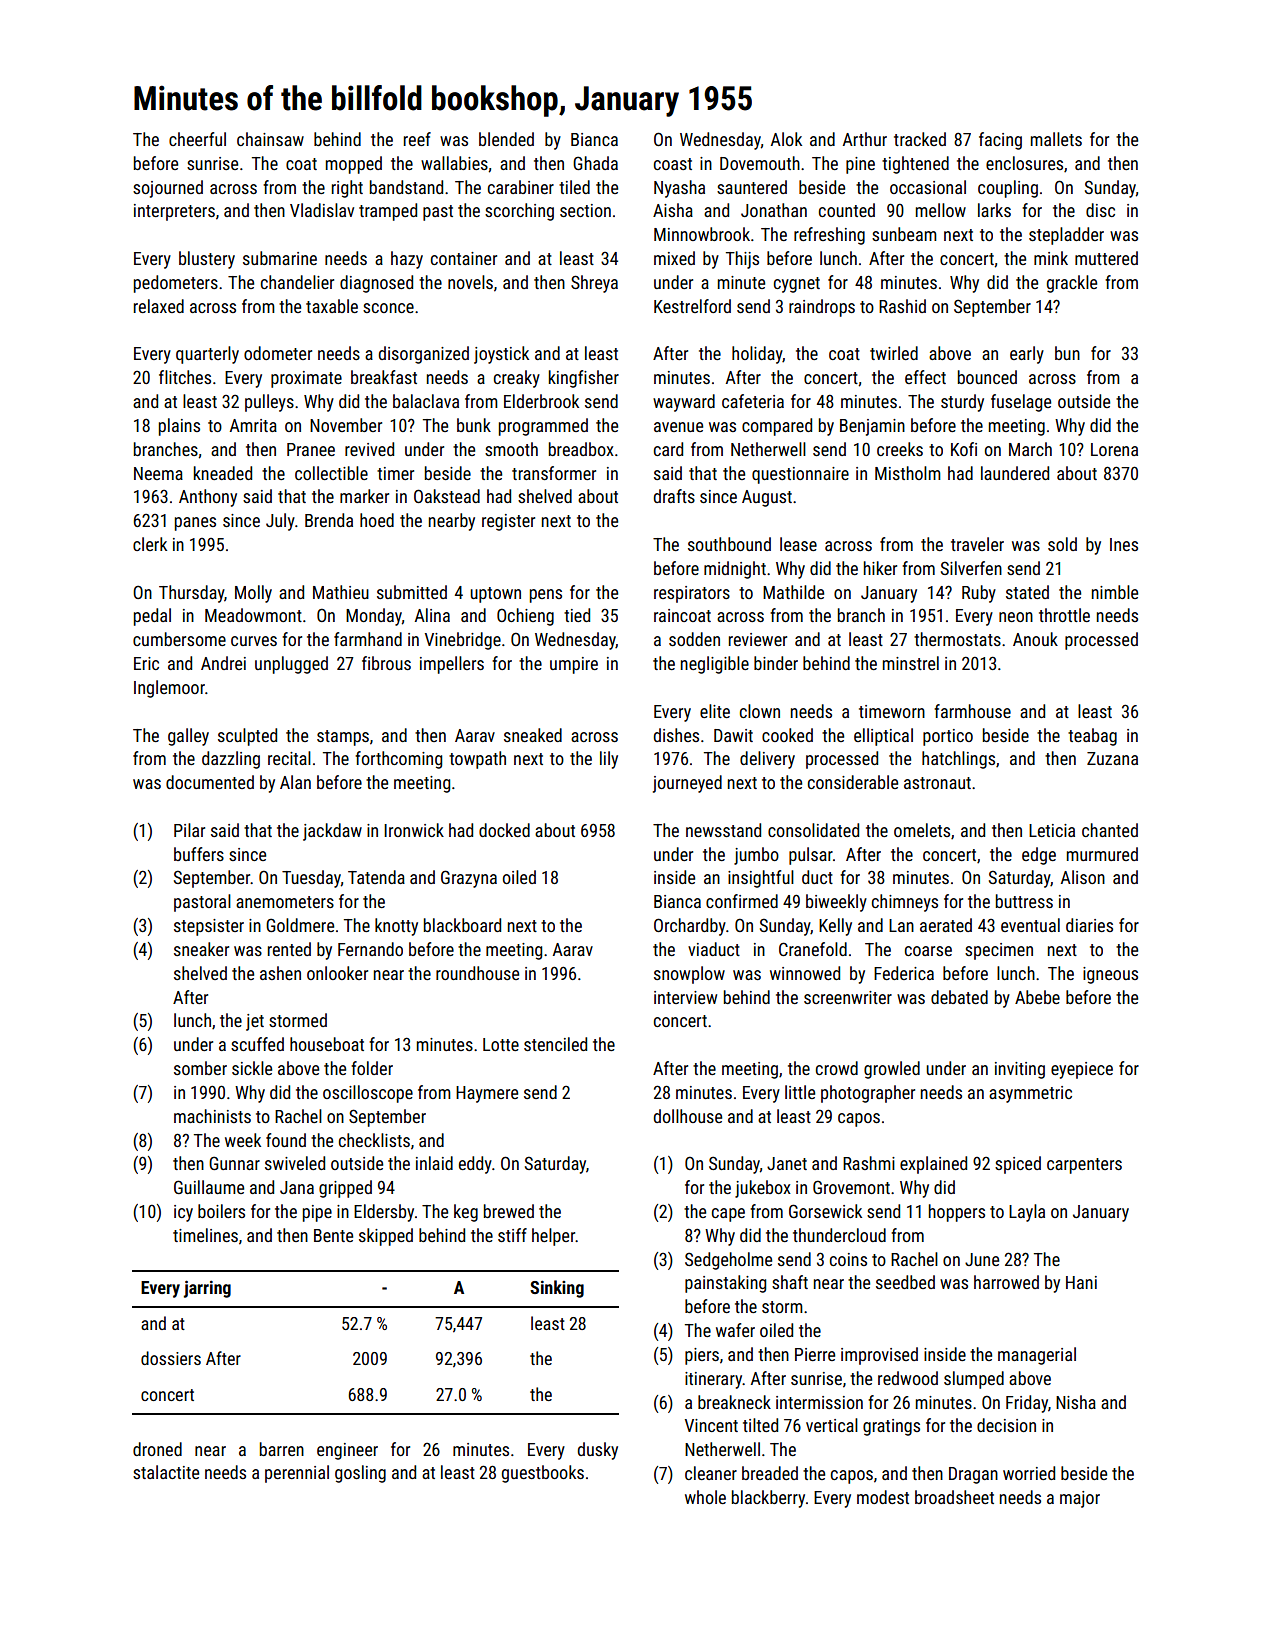  Describe the element at coordinates (197, 139) in the screenshot. I see `cheerful` at that location.
